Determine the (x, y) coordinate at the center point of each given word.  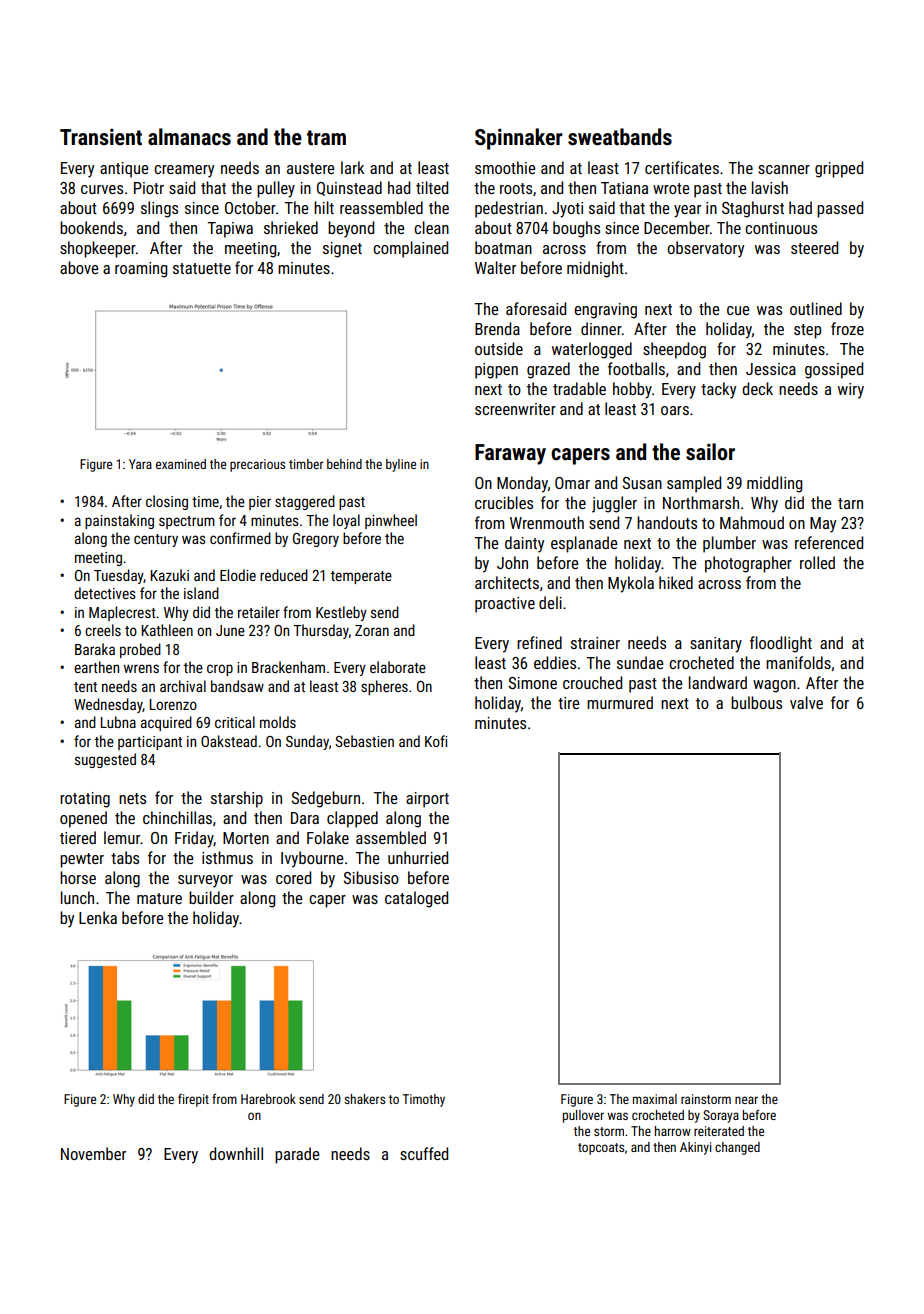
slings (159, 209)
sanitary (716, 645)
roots (516, 188)
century (156, 540)
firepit (193, 1100)
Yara (140, 464)
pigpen (496, 371)
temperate (361, 577)
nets (132, 798)
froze (847, 328)
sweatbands (620, 137)
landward (718, 682)
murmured (620, 702)
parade (297, 1155)
